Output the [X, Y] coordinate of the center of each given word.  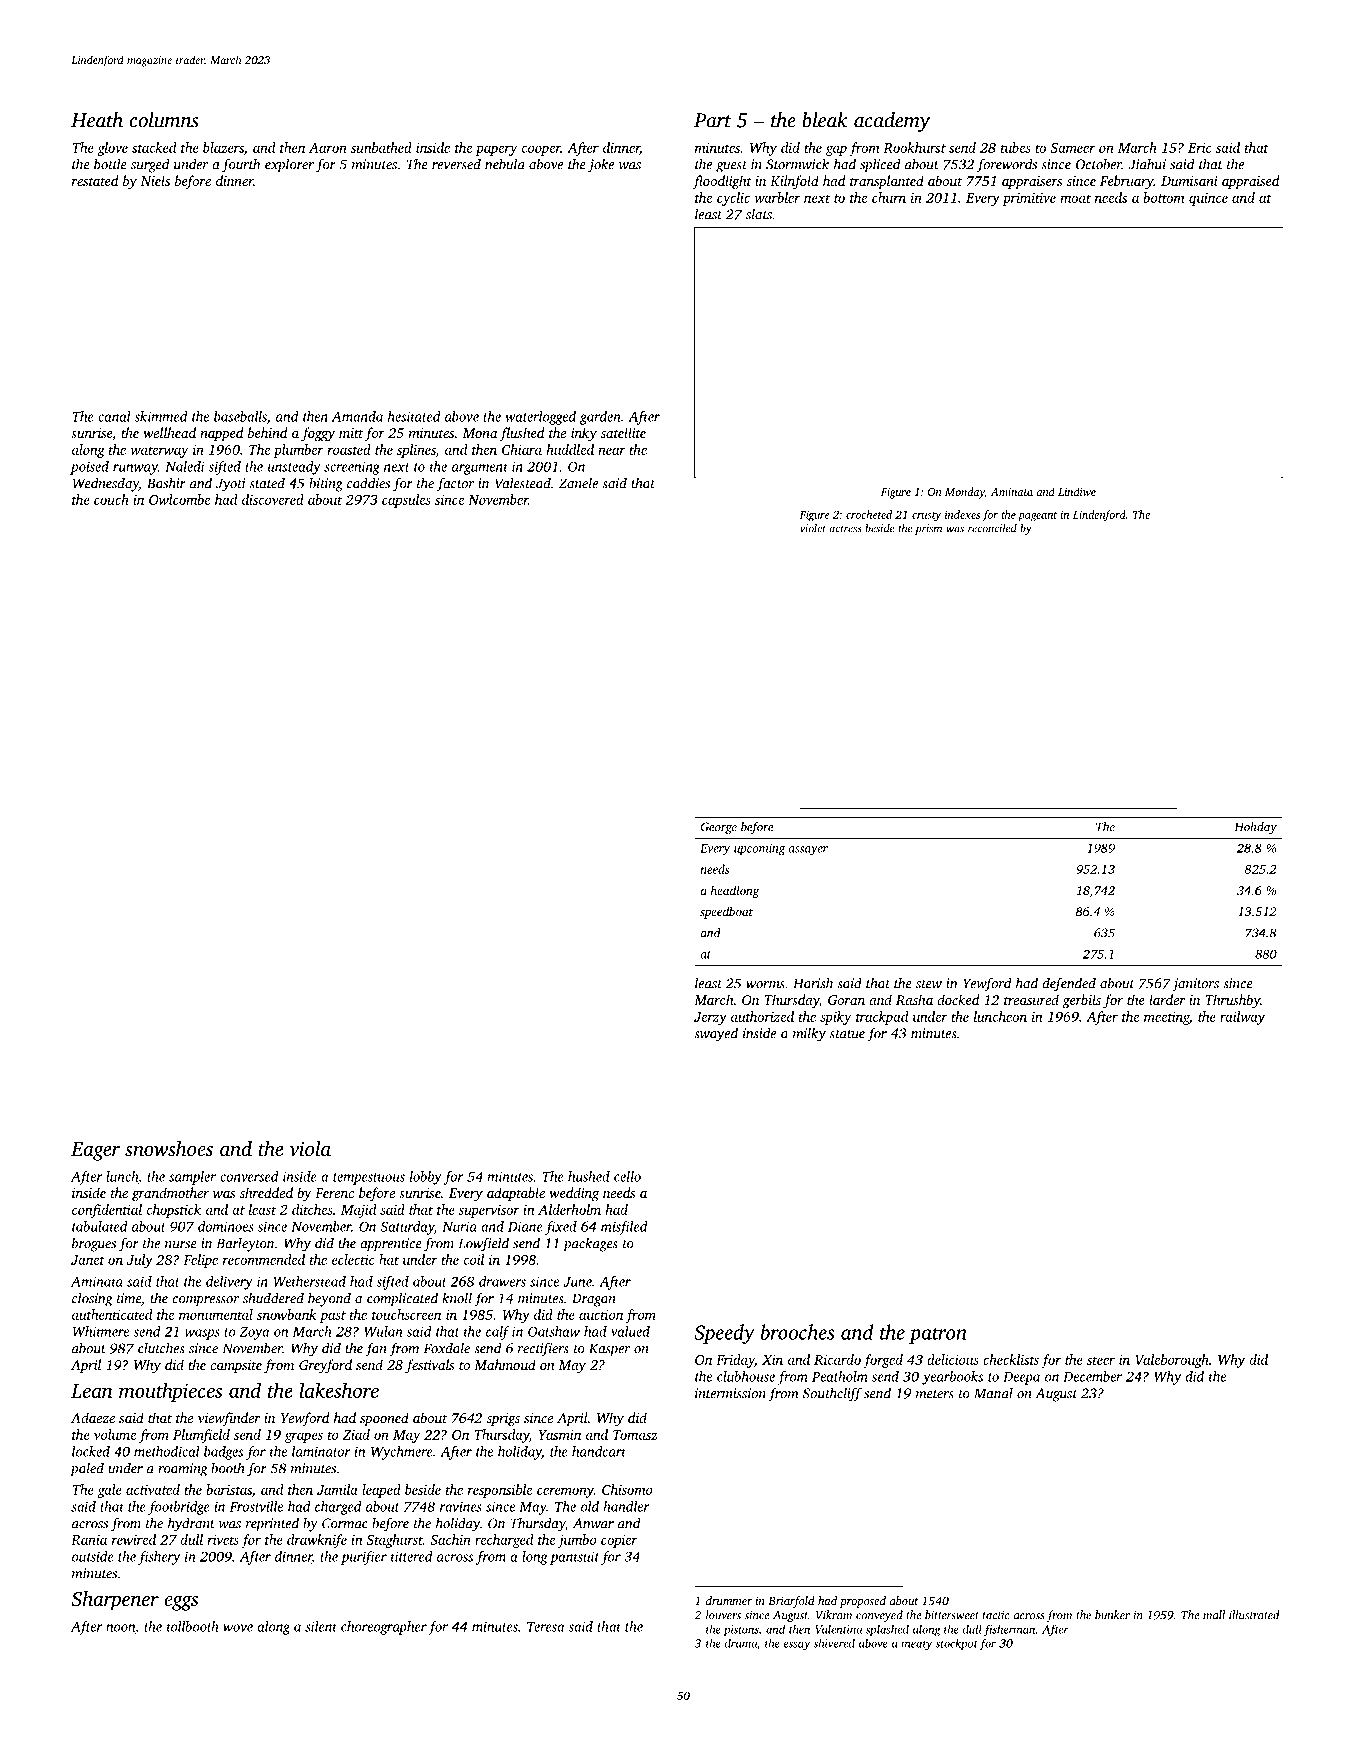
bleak [825, 120]
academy [892, 122]
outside [93, 1556]
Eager [95, 1151]
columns [164, 120]
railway [1242, 1018]
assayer [808, 851]
